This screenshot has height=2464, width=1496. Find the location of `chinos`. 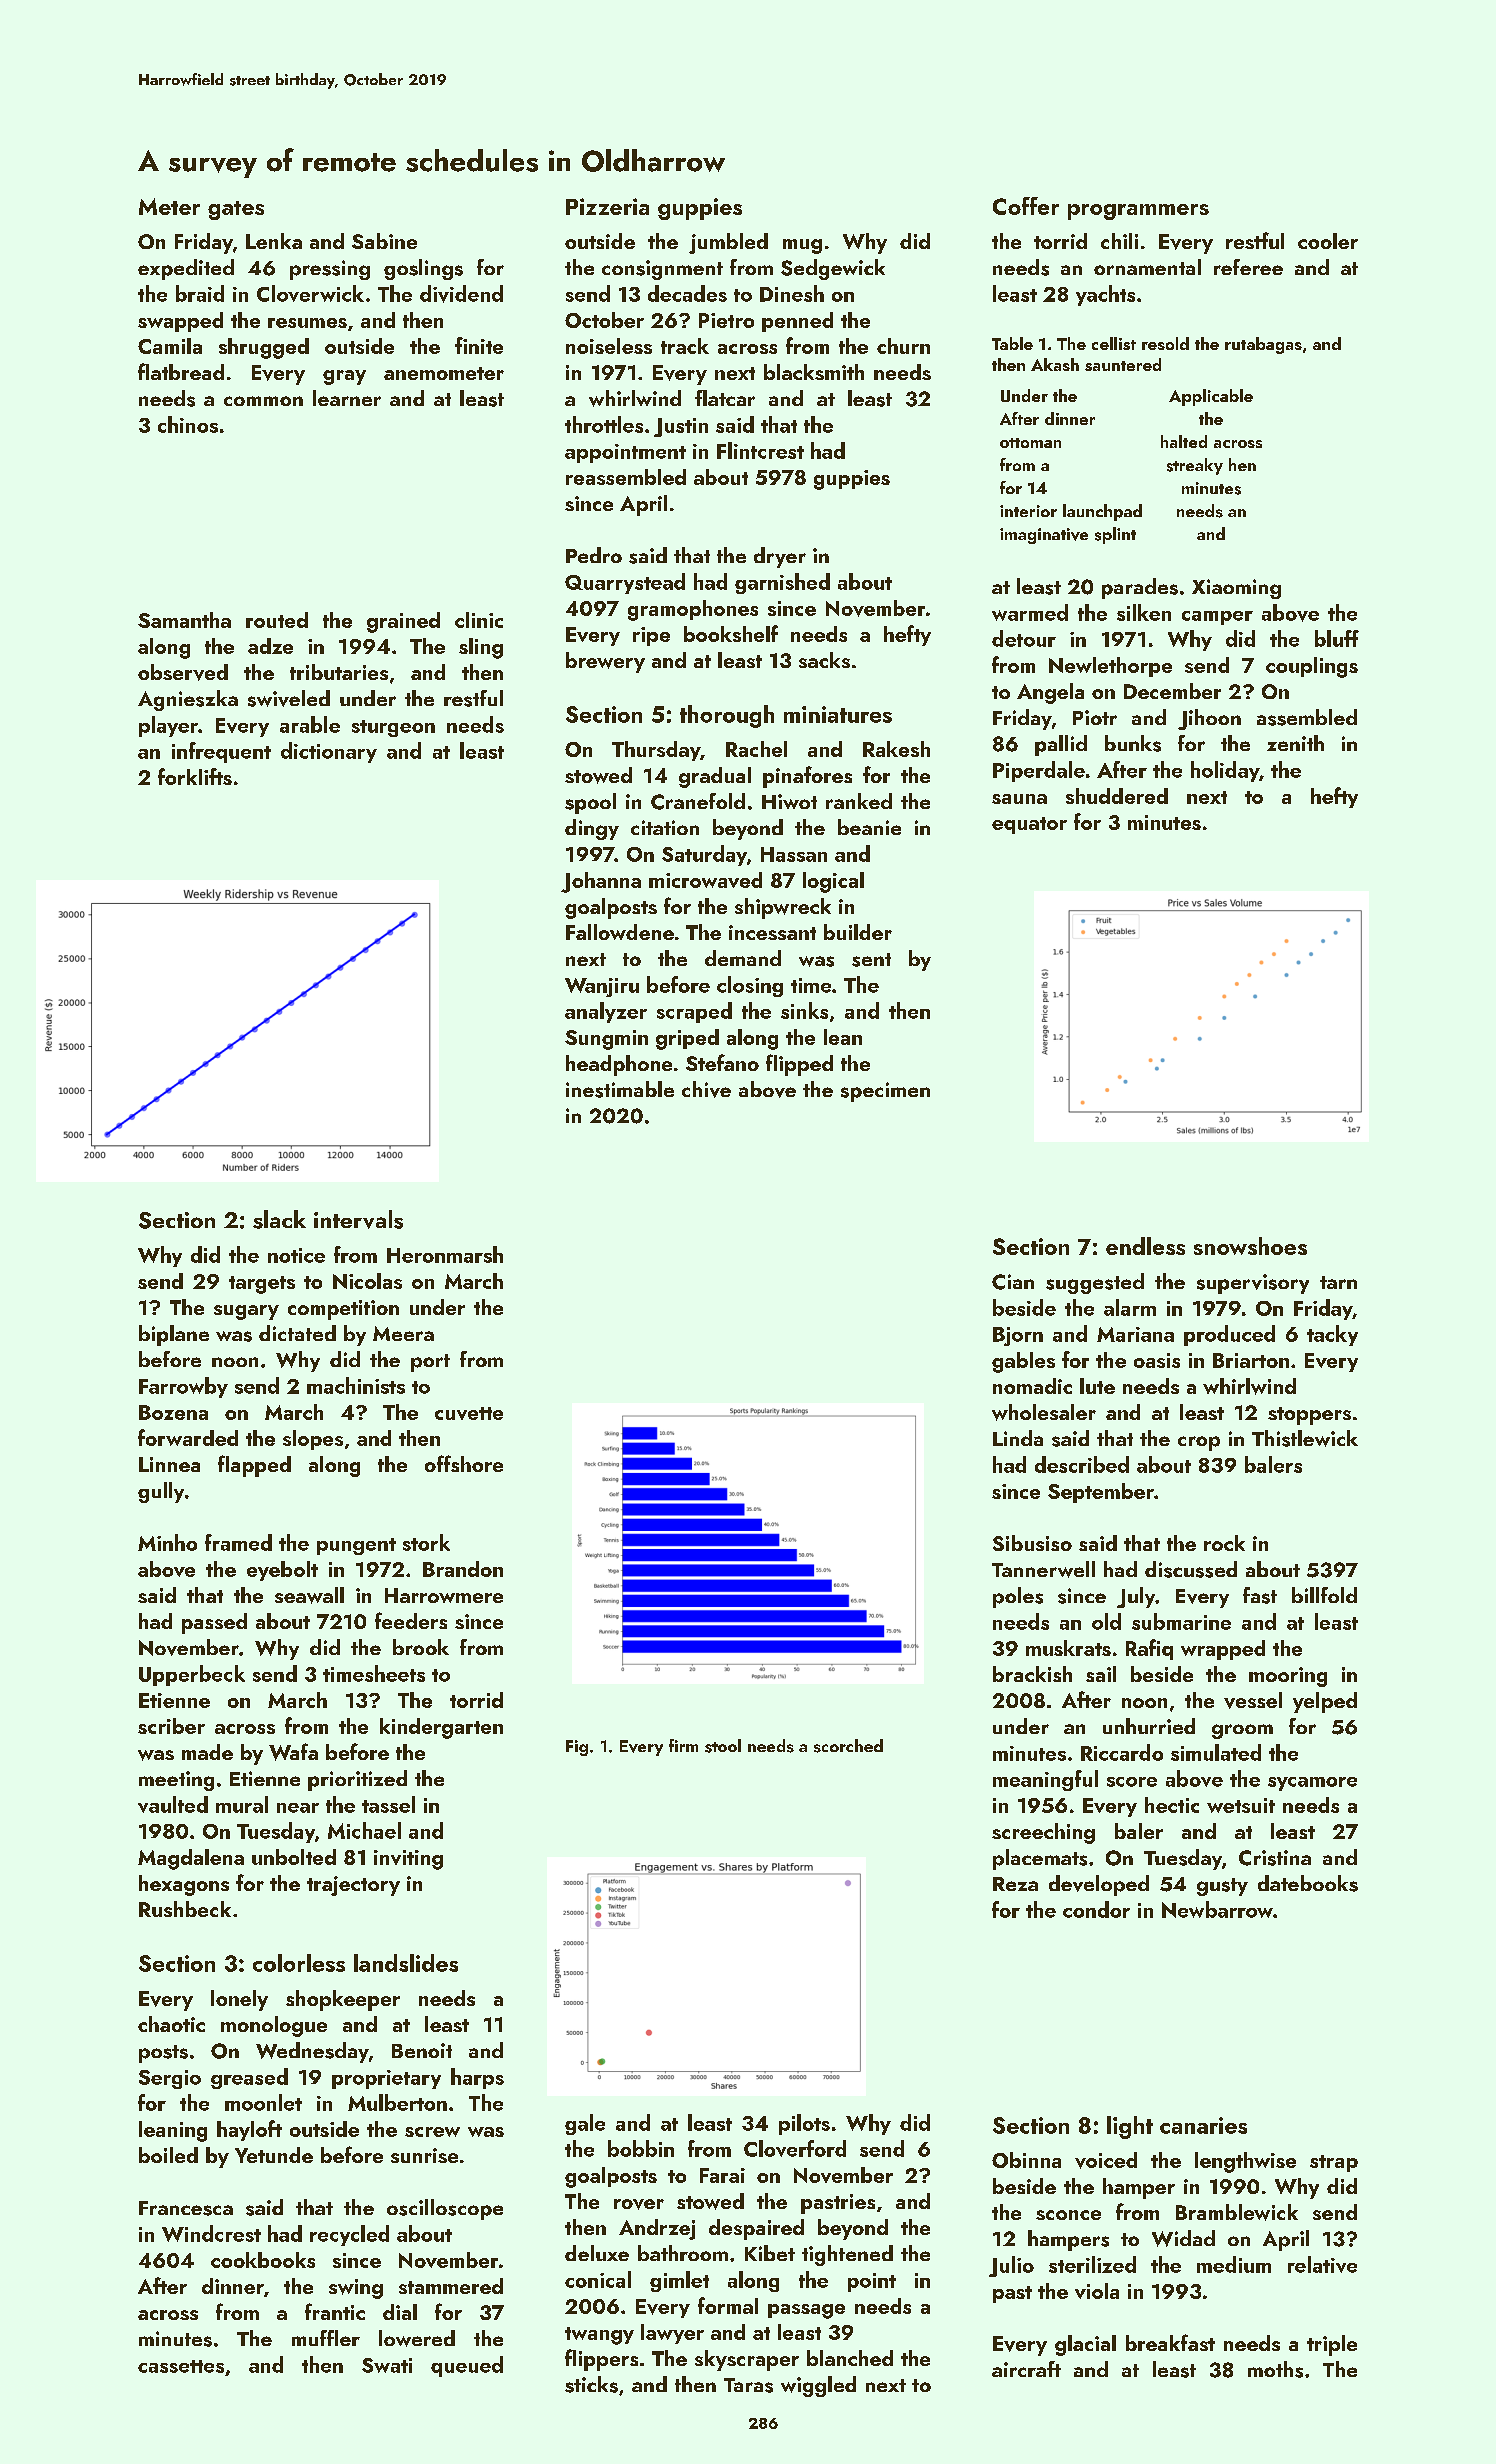

chinos is located at coordinates (188, 424).
